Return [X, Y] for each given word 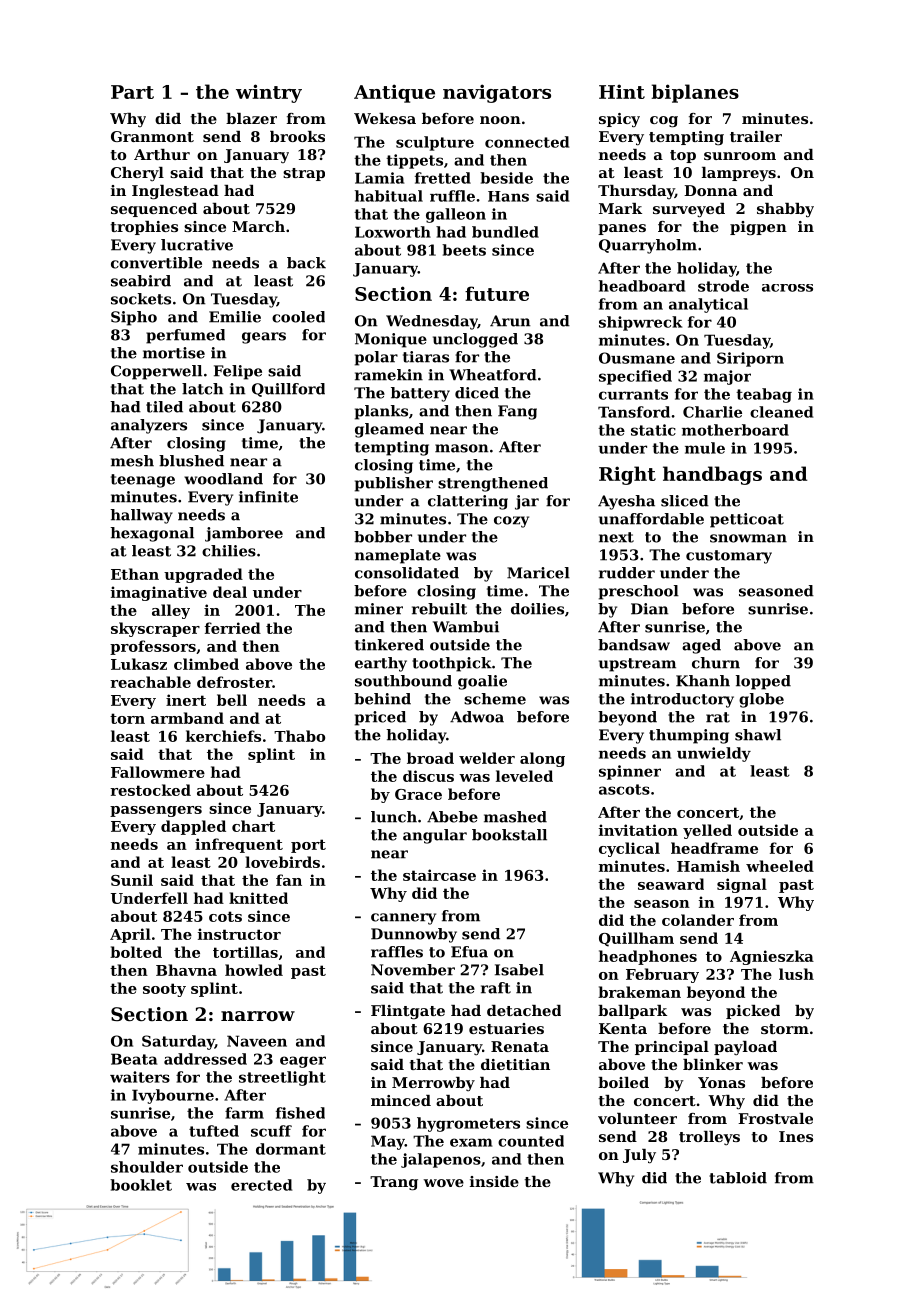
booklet [141, 1185]
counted [531, 1141]
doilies [537, 609]
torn [127, 718]
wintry [269, 93]
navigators [497, 93]
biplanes [695, 93]
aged [701, 646]
